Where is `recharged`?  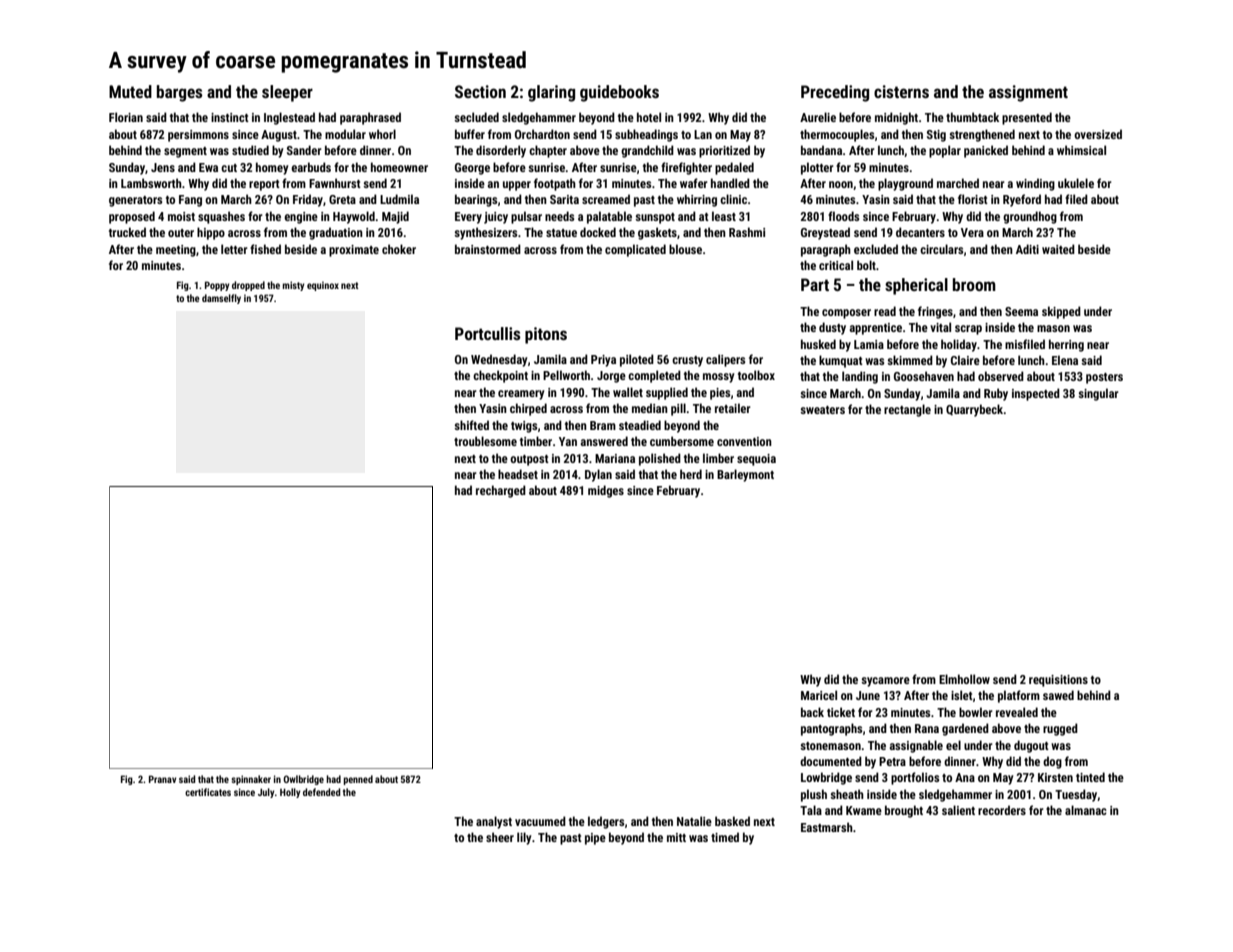 recharged is located at coordinates (501, 491).
